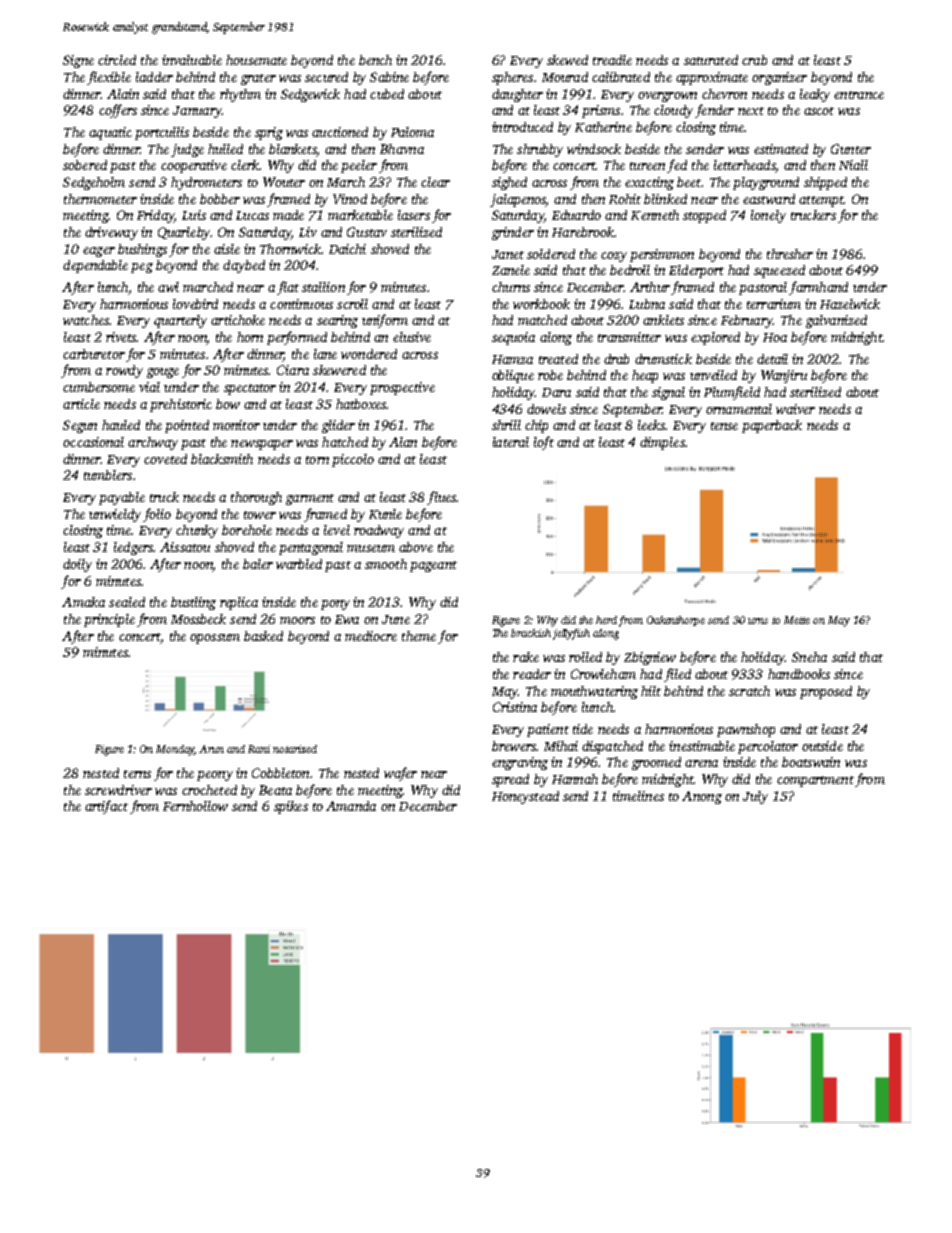 Image resolution: width=952 pixels, height=1233 pixels. What do you see at coordinates (351, 806) in the page?
I see `Amanda` at bounding box center [351, 806].
